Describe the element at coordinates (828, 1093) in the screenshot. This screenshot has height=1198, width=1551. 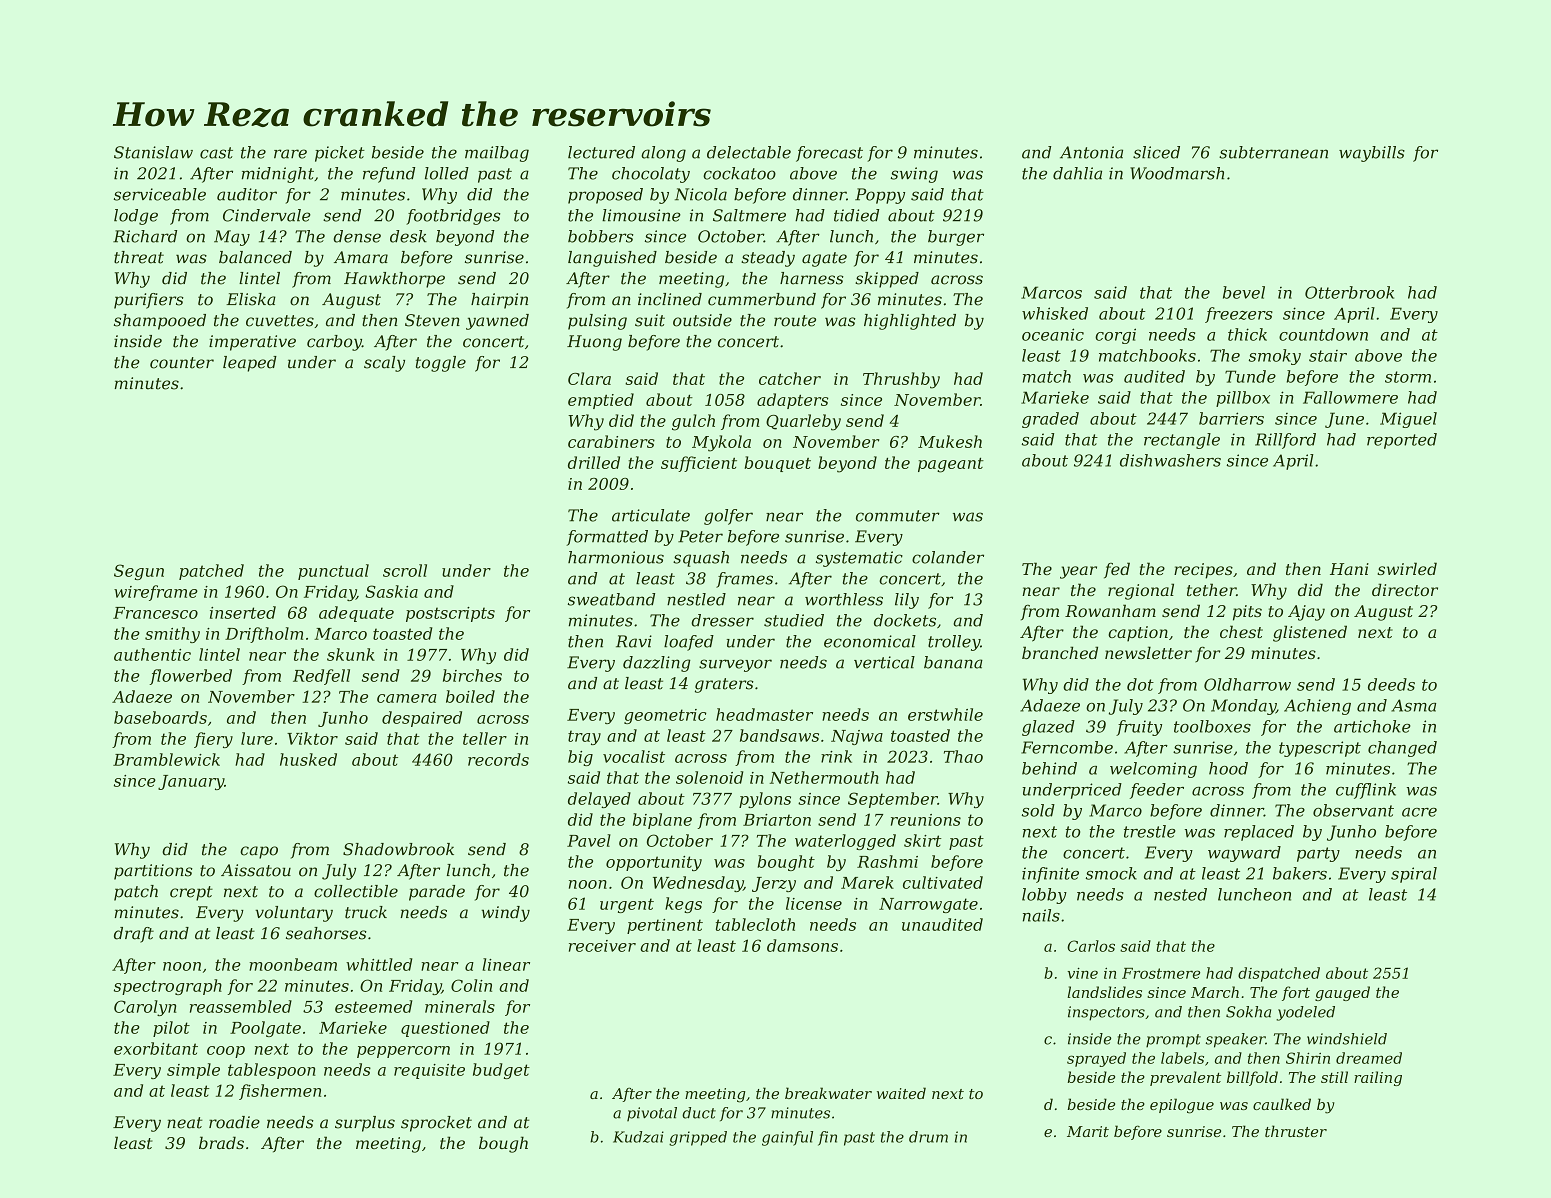
I see `breakwater` at that location.
